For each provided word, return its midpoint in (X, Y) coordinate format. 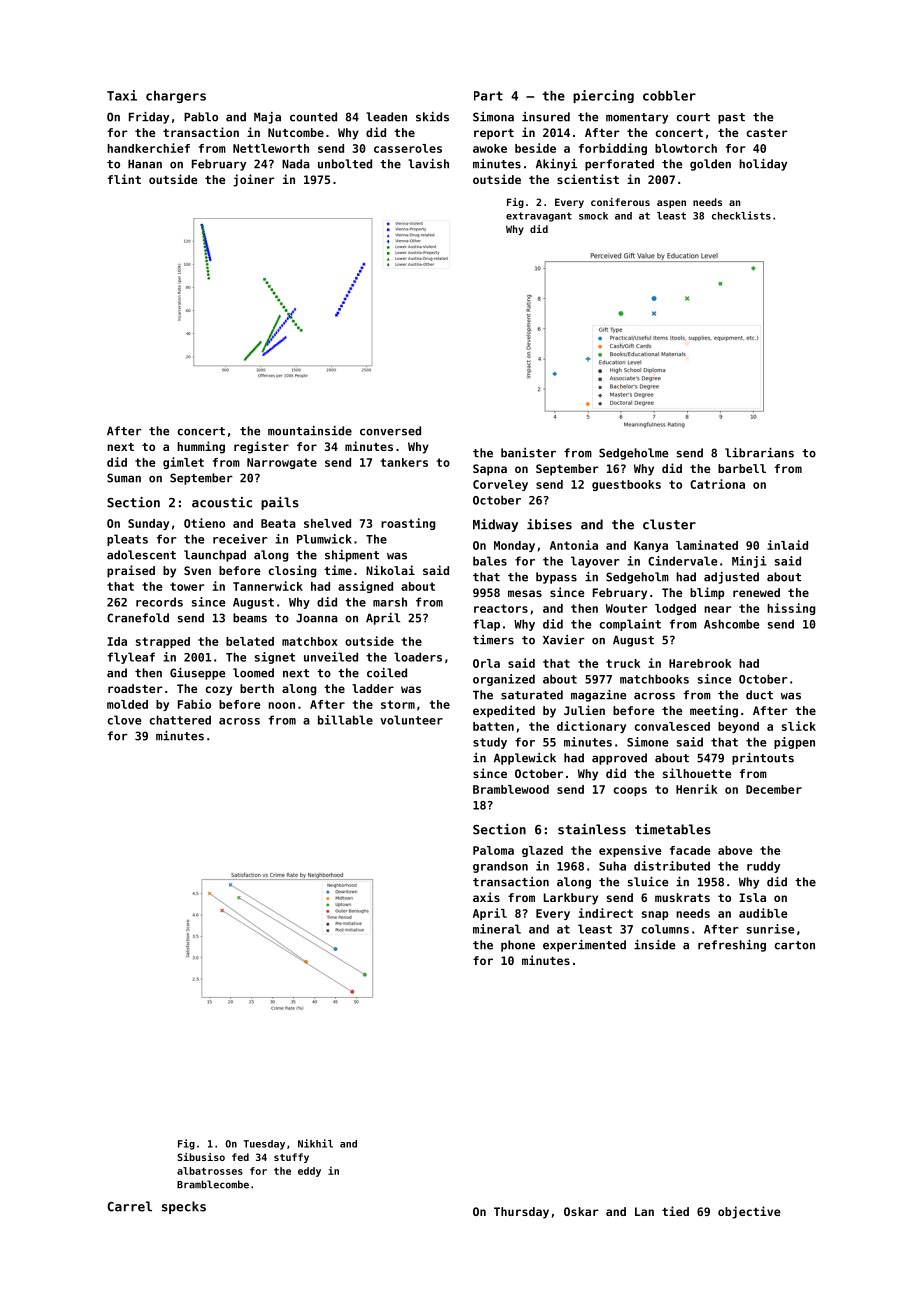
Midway (495, 525)
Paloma (493, 850)
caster (767, 133)
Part (488, 96)
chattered (180, 720)
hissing (791, 609)
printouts (763, 759)
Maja (267, 118)
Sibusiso (201, 1157)
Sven (197, 570)
